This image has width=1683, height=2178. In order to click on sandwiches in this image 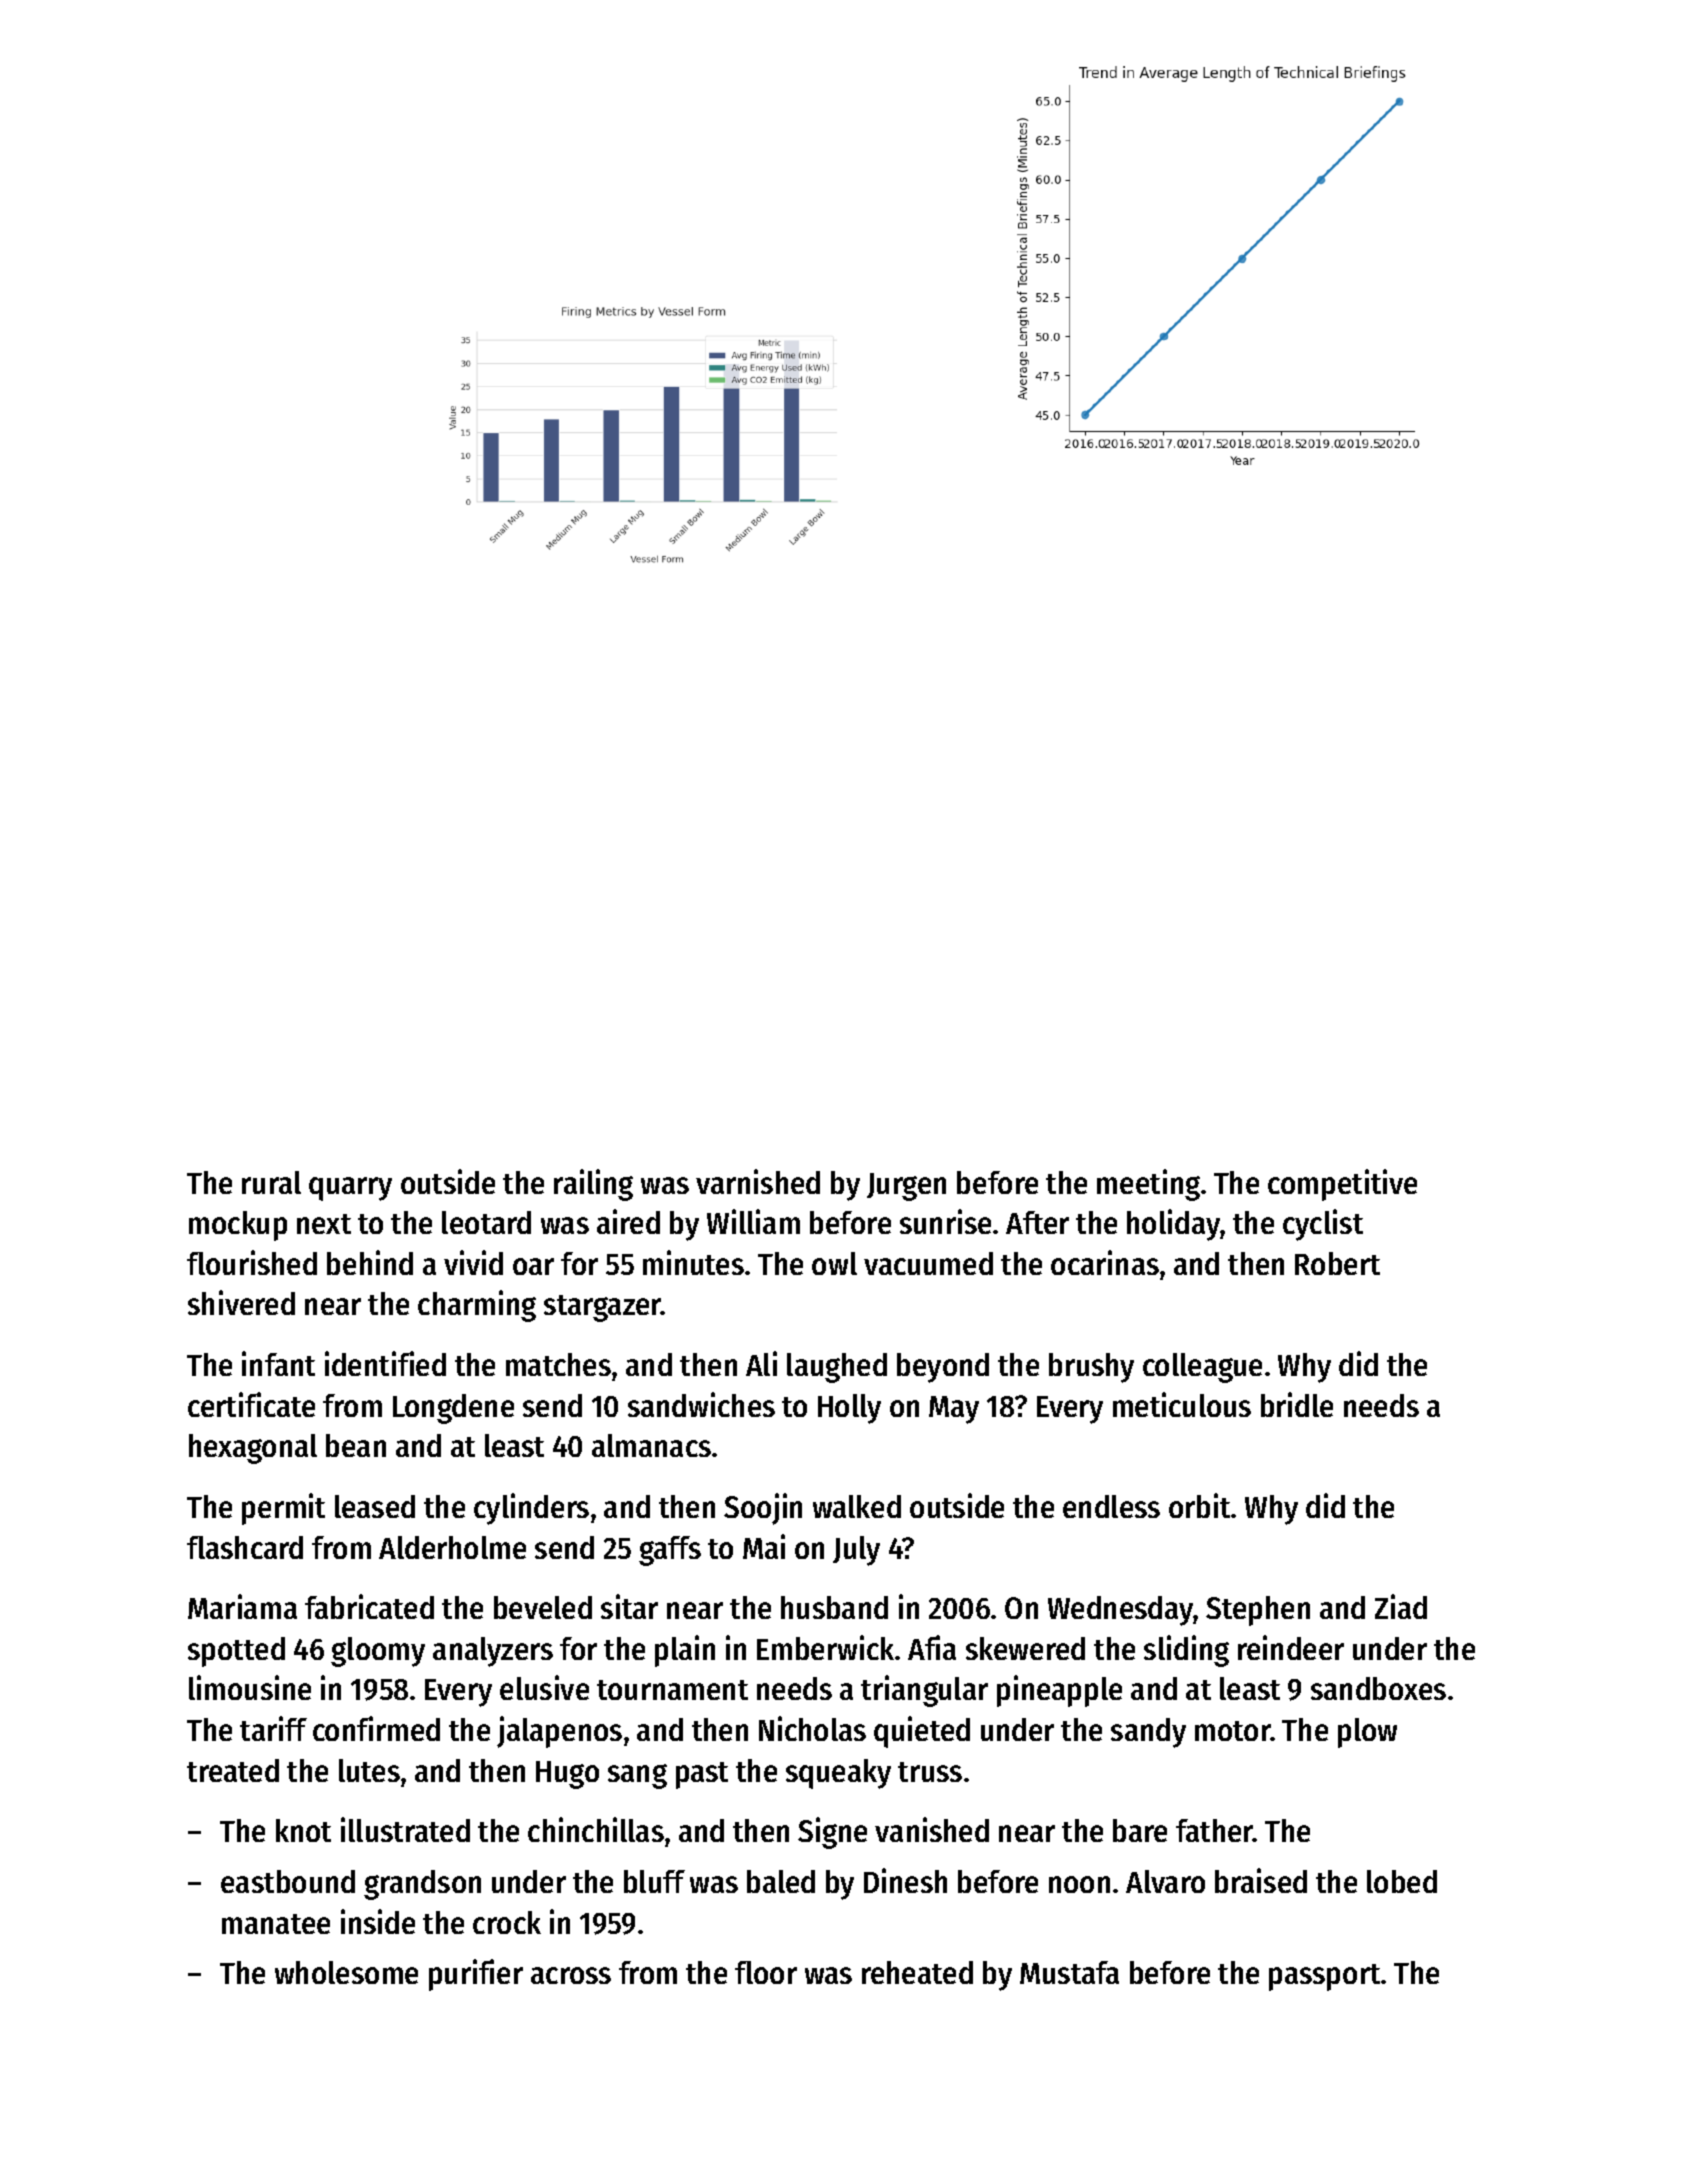, I will do `click(701, 1404)`.
